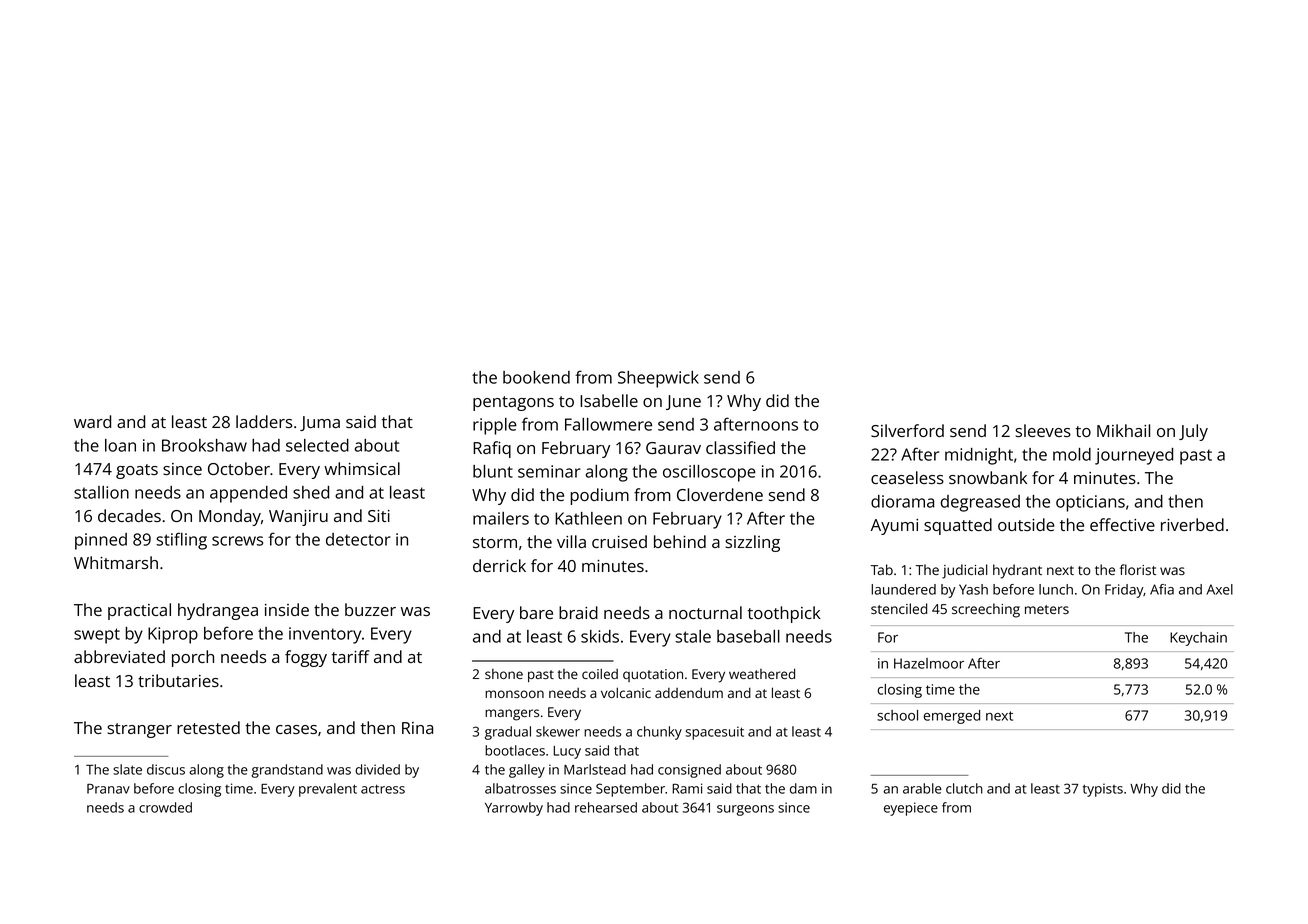 Image resolution: width=1308 pixels, height=924 pixels. I want to click on nocturnal, so click(705, 612).
